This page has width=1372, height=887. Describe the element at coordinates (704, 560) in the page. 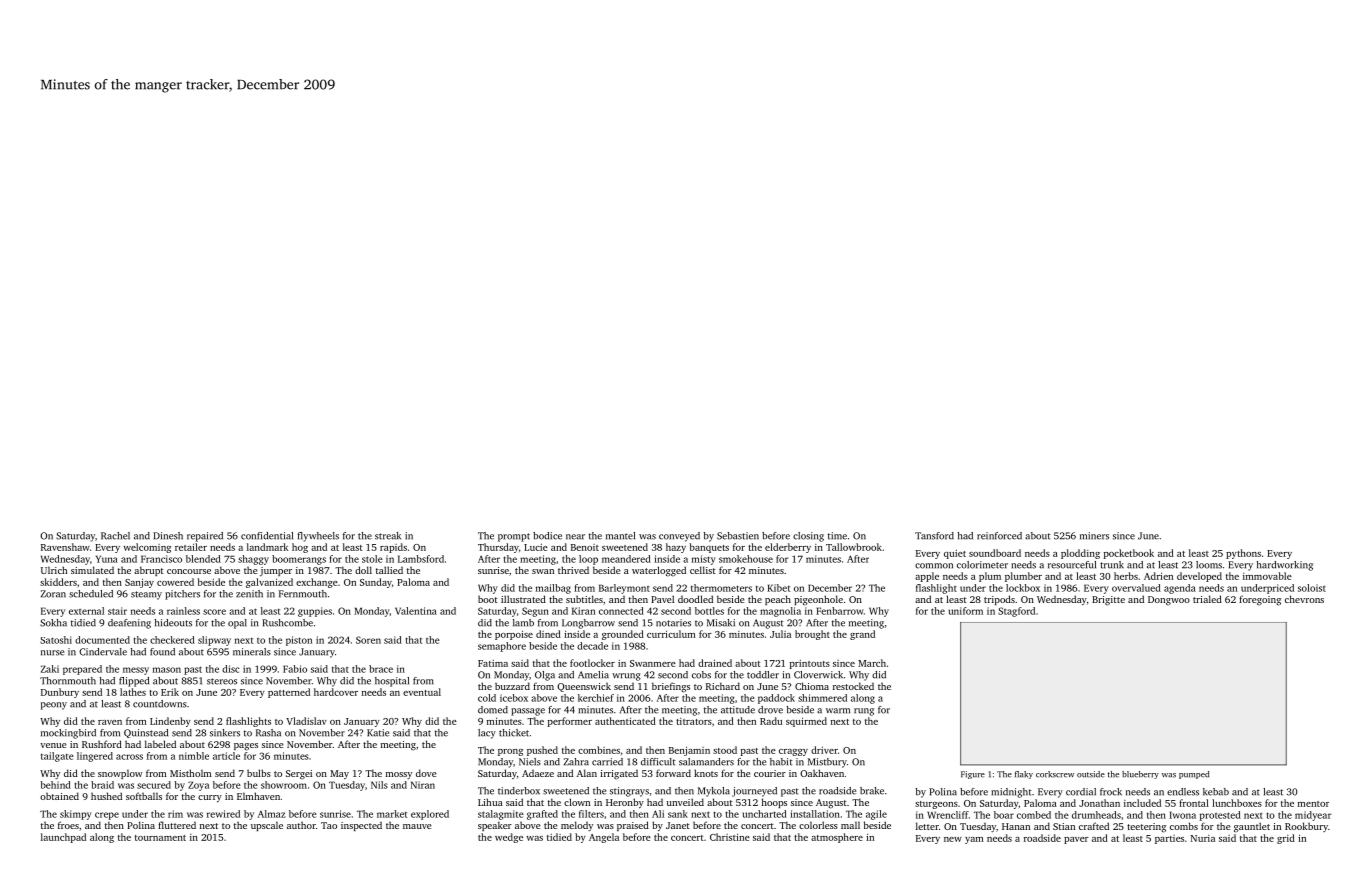

I see `misty` at that location.
